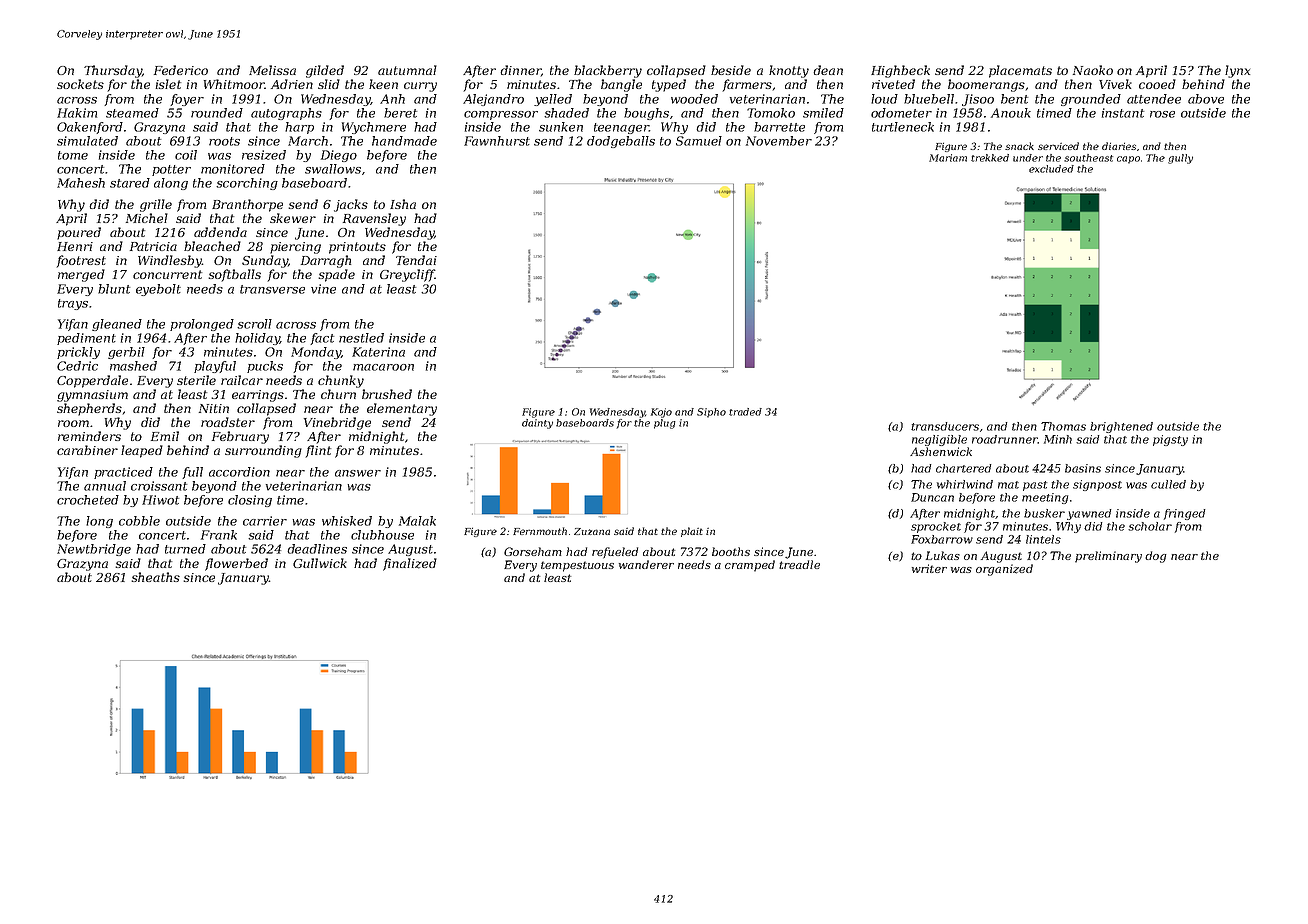 Image resolution: width=1308 pixels, height=924 pixels. I want to click on Federico, so click(181, 70).
